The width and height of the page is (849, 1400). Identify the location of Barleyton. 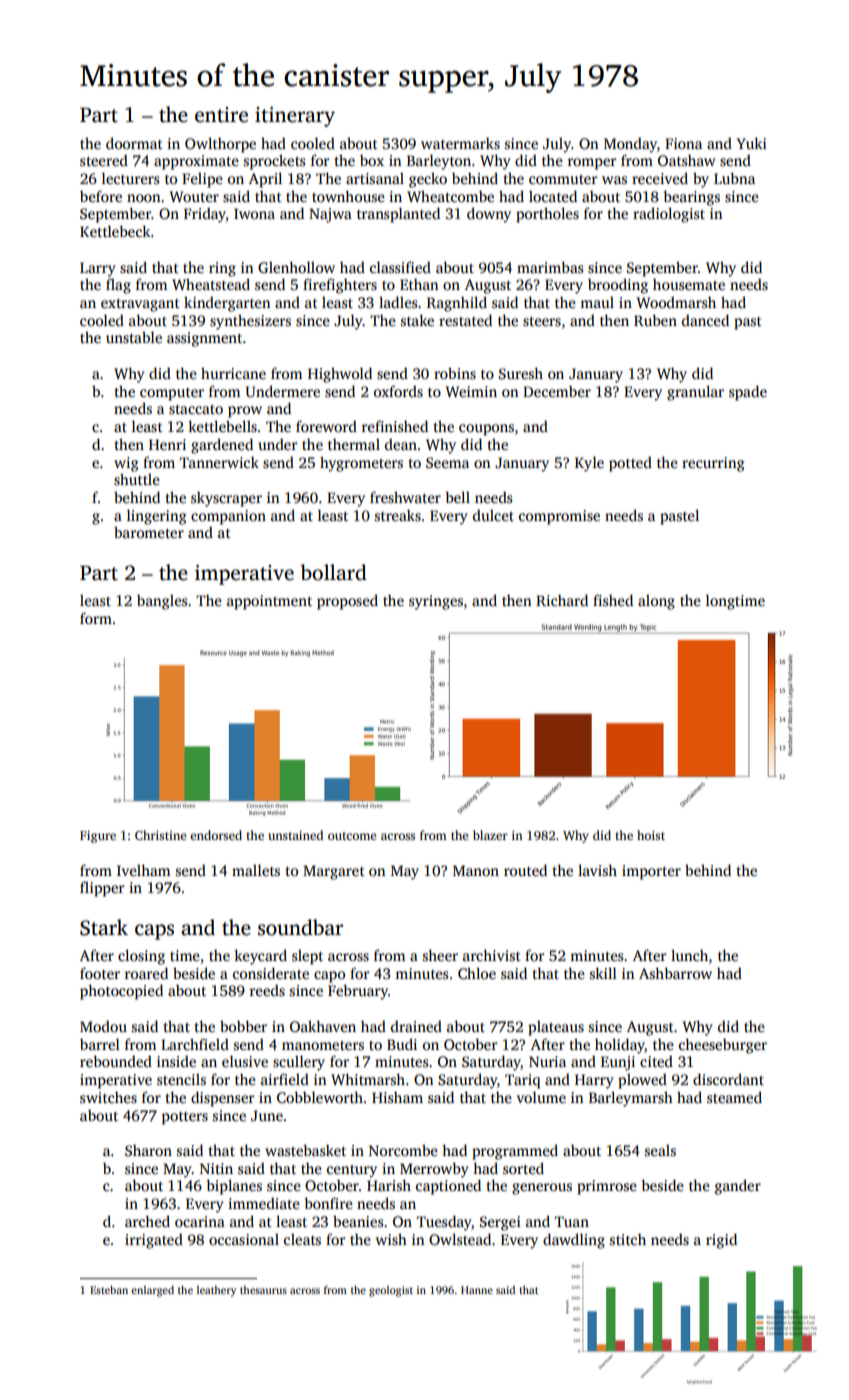
(439, 162).
